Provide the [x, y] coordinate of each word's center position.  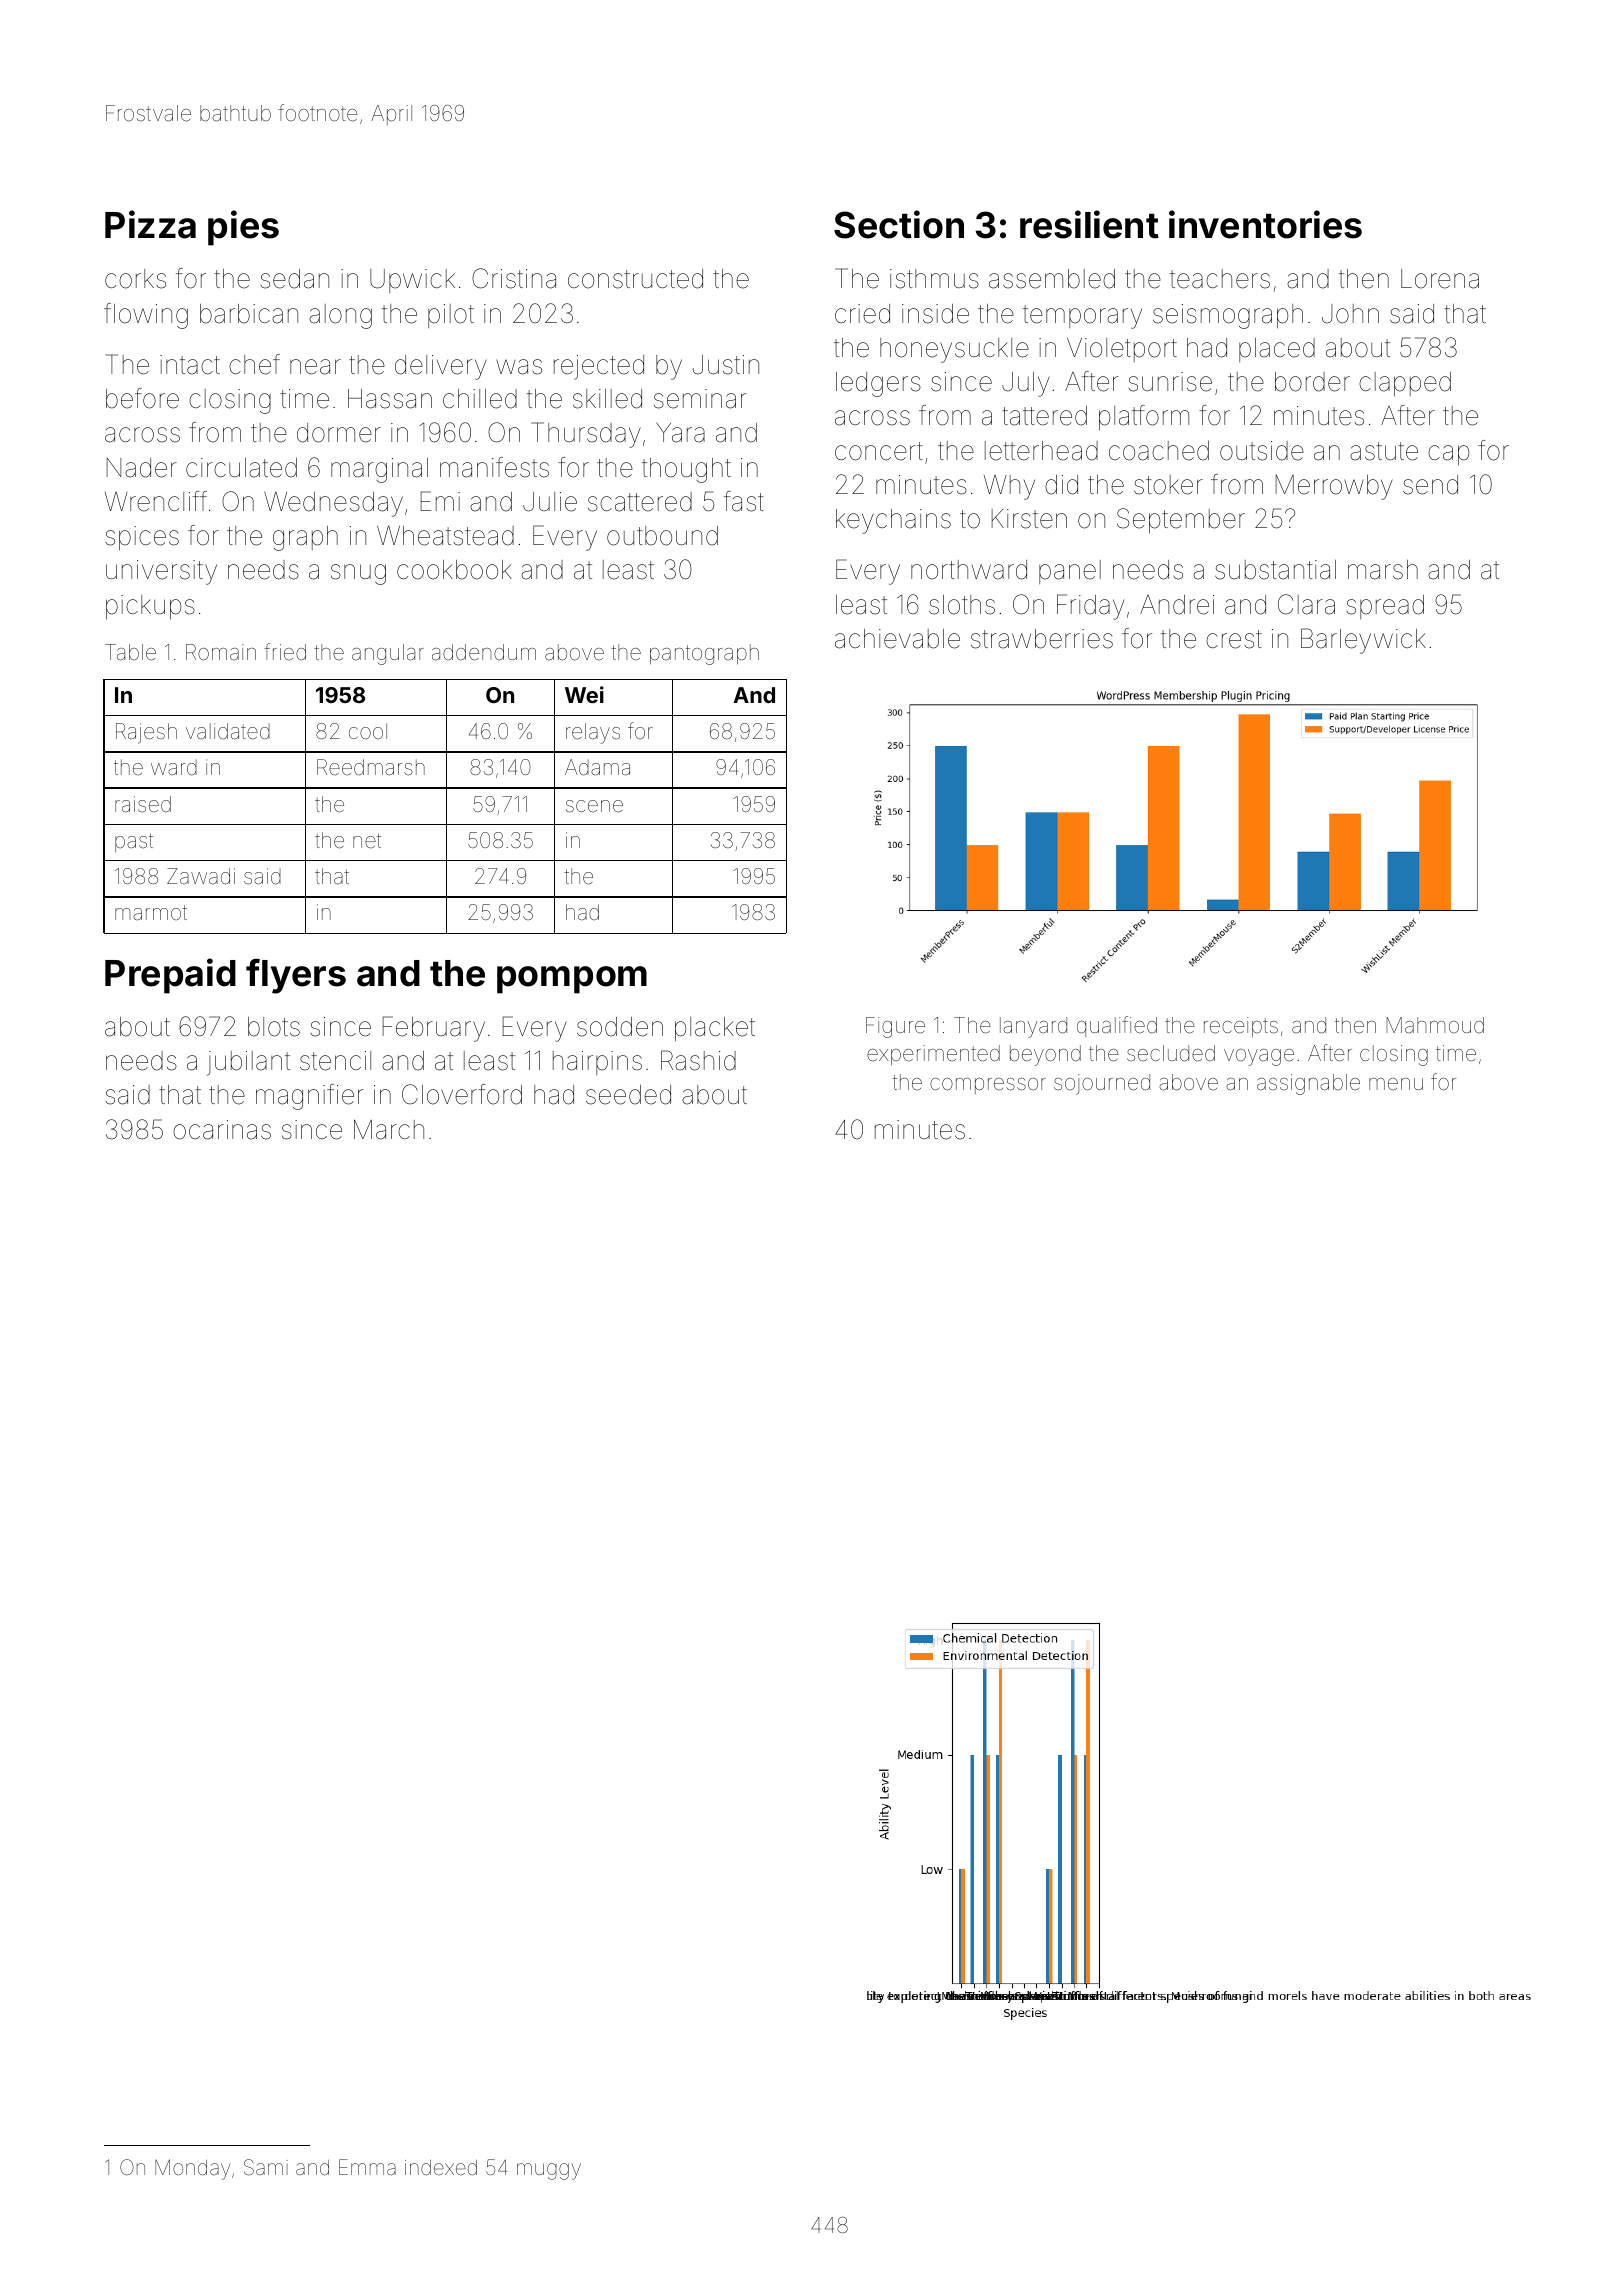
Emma [367, 2167]
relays [593, 733]
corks [135, 279]
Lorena [1440, 279]
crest [1234, 639]
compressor [988, 1086]
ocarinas [222, 1130]
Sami [266, 2167]
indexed [441, 2167]
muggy [549, 2171]
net [367, 840]
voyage [1259, 1057]
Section [899, 224]
